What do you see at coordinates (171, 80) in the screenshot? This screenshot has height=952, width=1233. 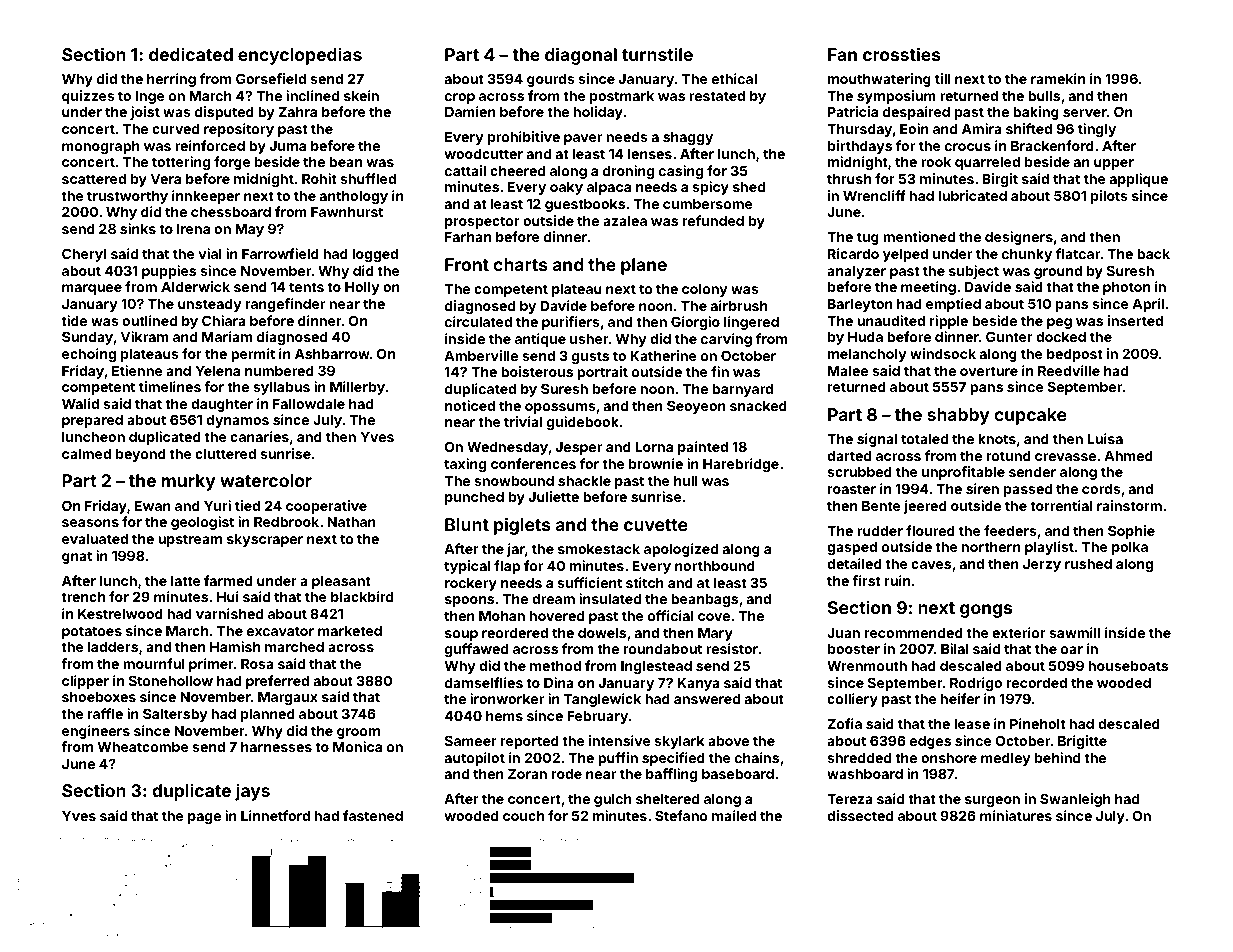 I see `herring` at bounding box center [171, 80].
